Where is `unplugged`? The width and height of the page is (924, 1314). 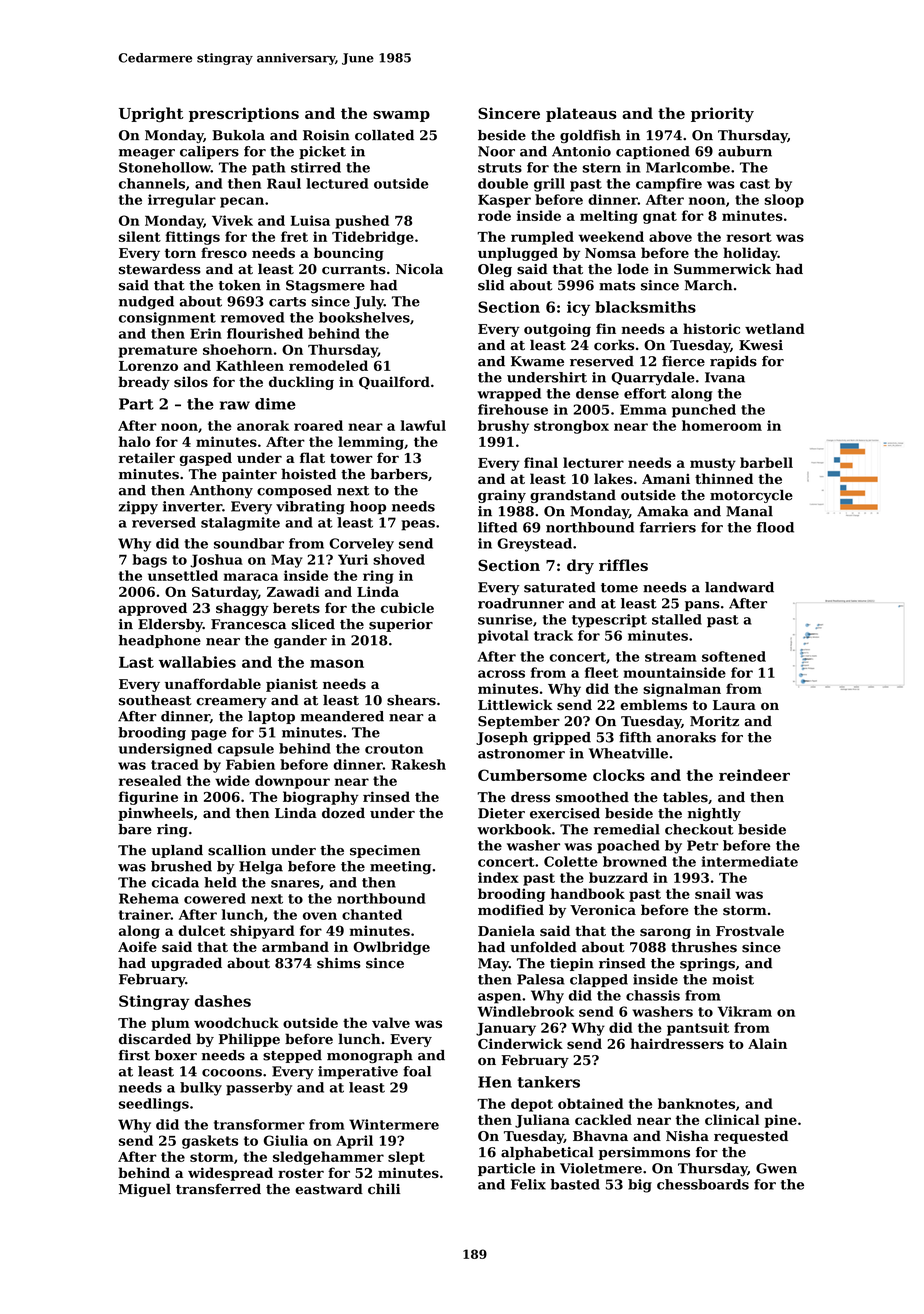 unplugged is located at coordinates (518, 254).
